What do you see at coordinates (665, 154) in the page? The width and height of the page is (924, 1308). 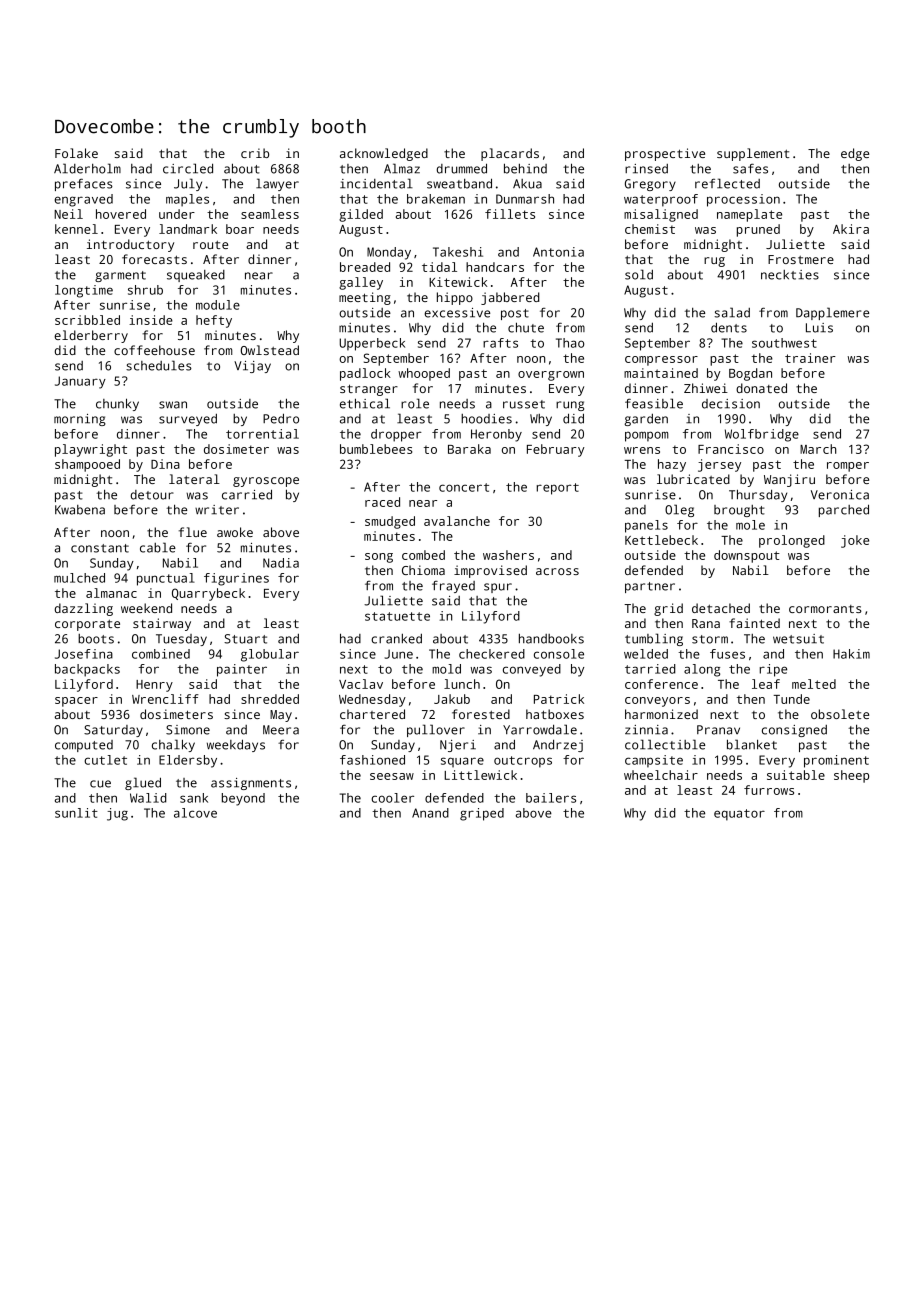 I see `prospective` at bounding box center [665, 154].
